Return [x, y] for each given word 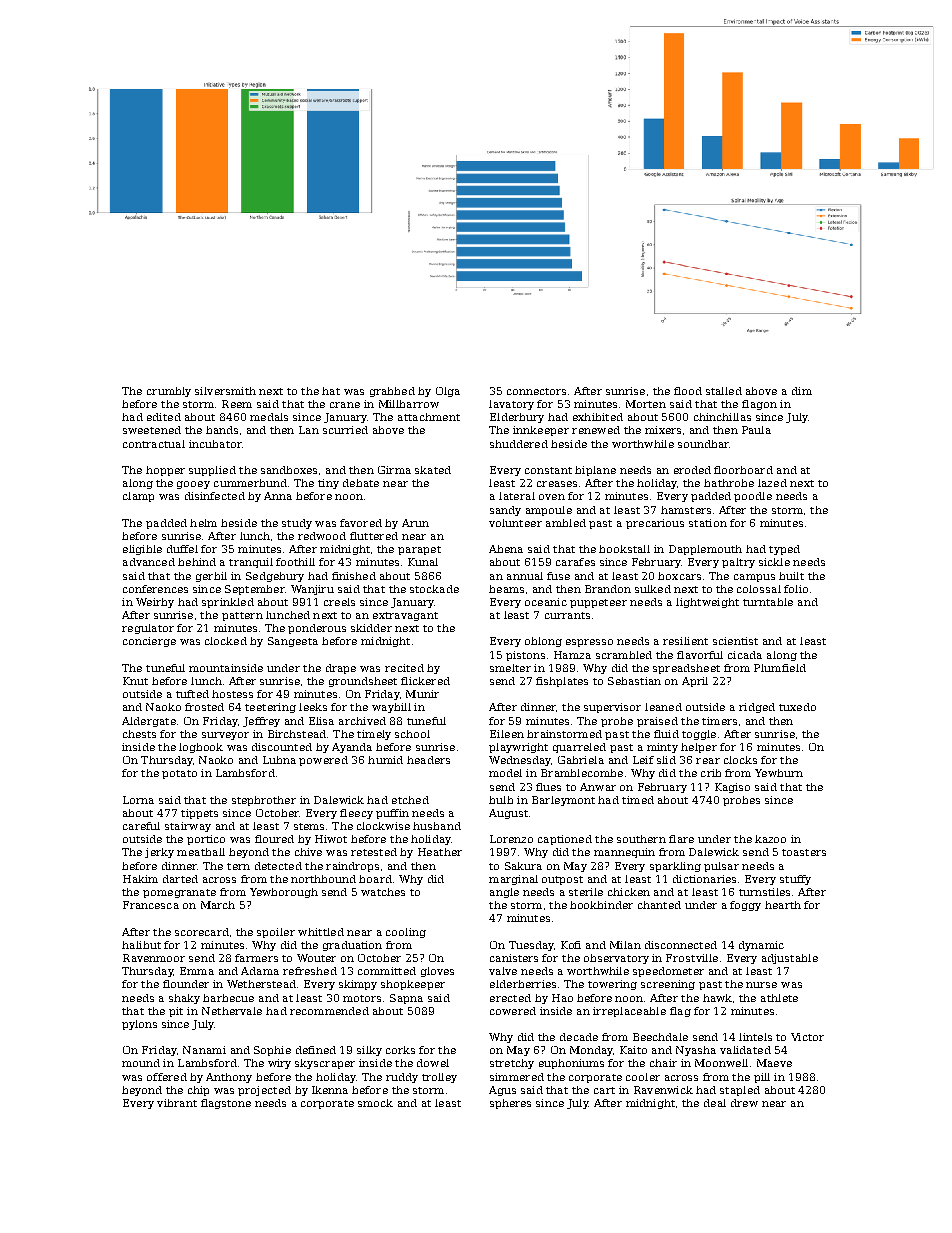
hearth [783, 905]
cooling [406, 933]
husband [437, 826]
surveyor [225, 736]
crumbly [169, 392]
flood [688, 391]
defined [316, 1050]
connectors [536, 391]
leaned [663, 707]
